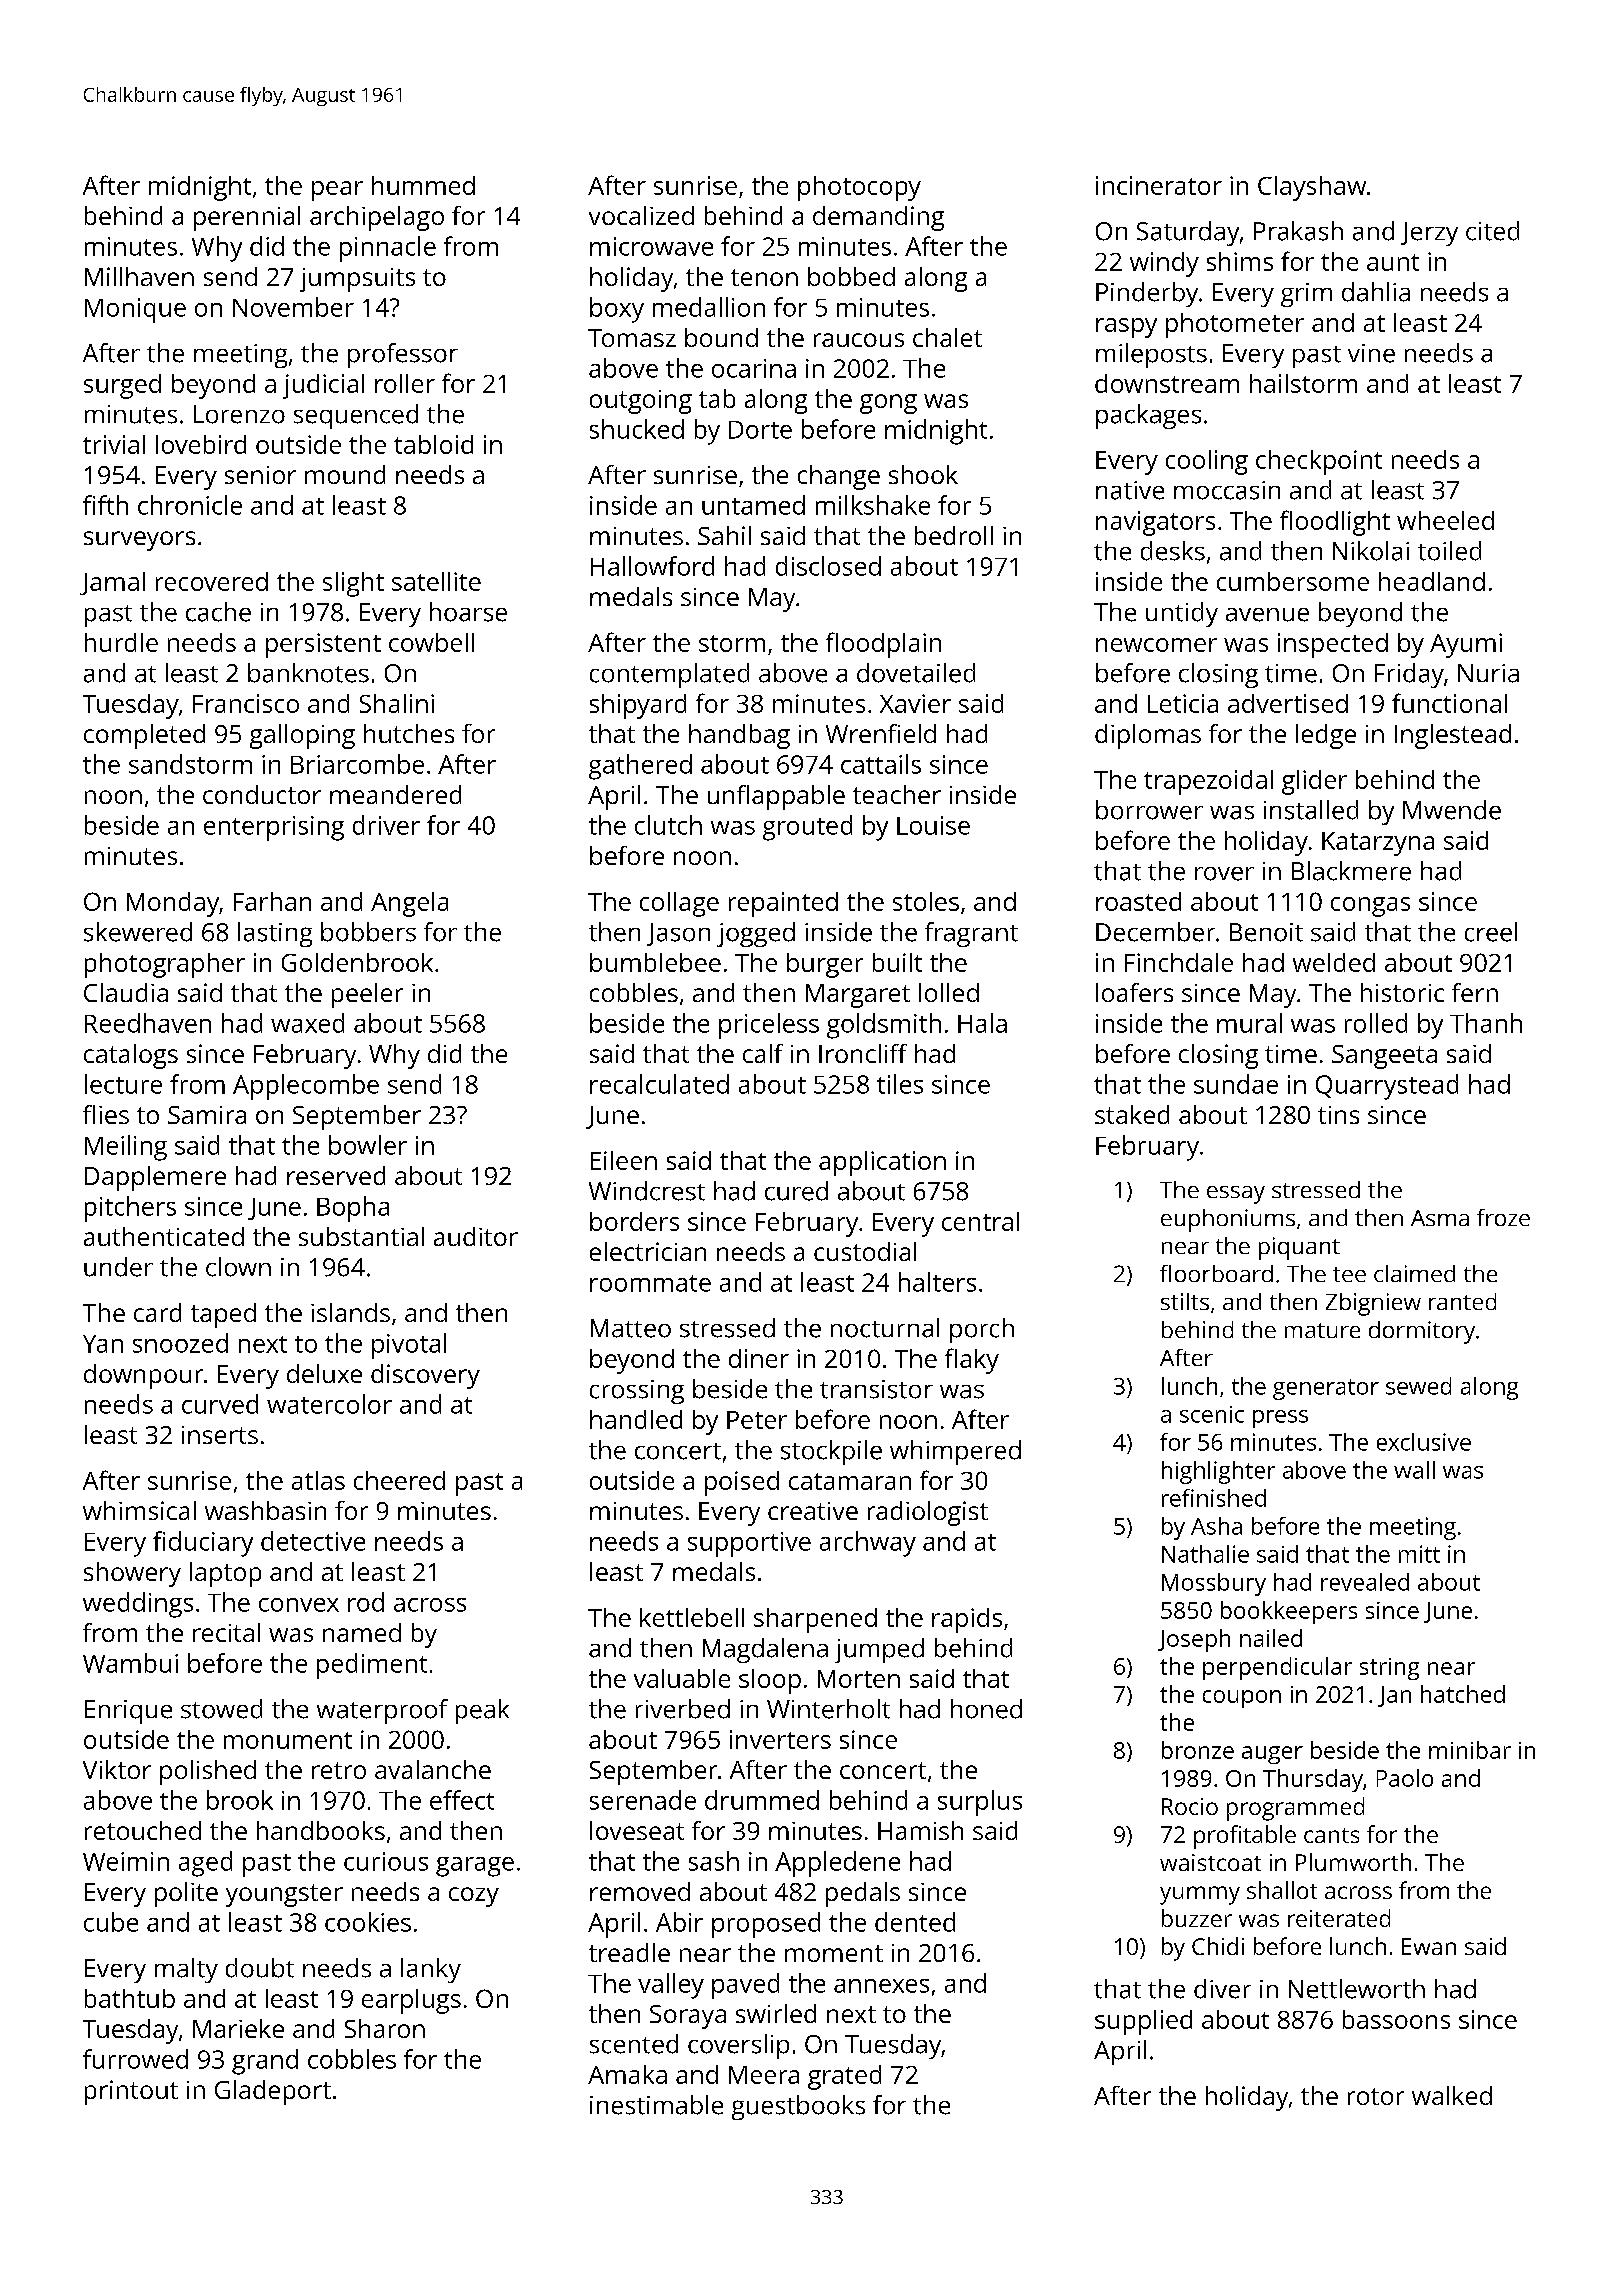 The image size is (1620, 2292). I want to click on curved, so click(220, 1404).
